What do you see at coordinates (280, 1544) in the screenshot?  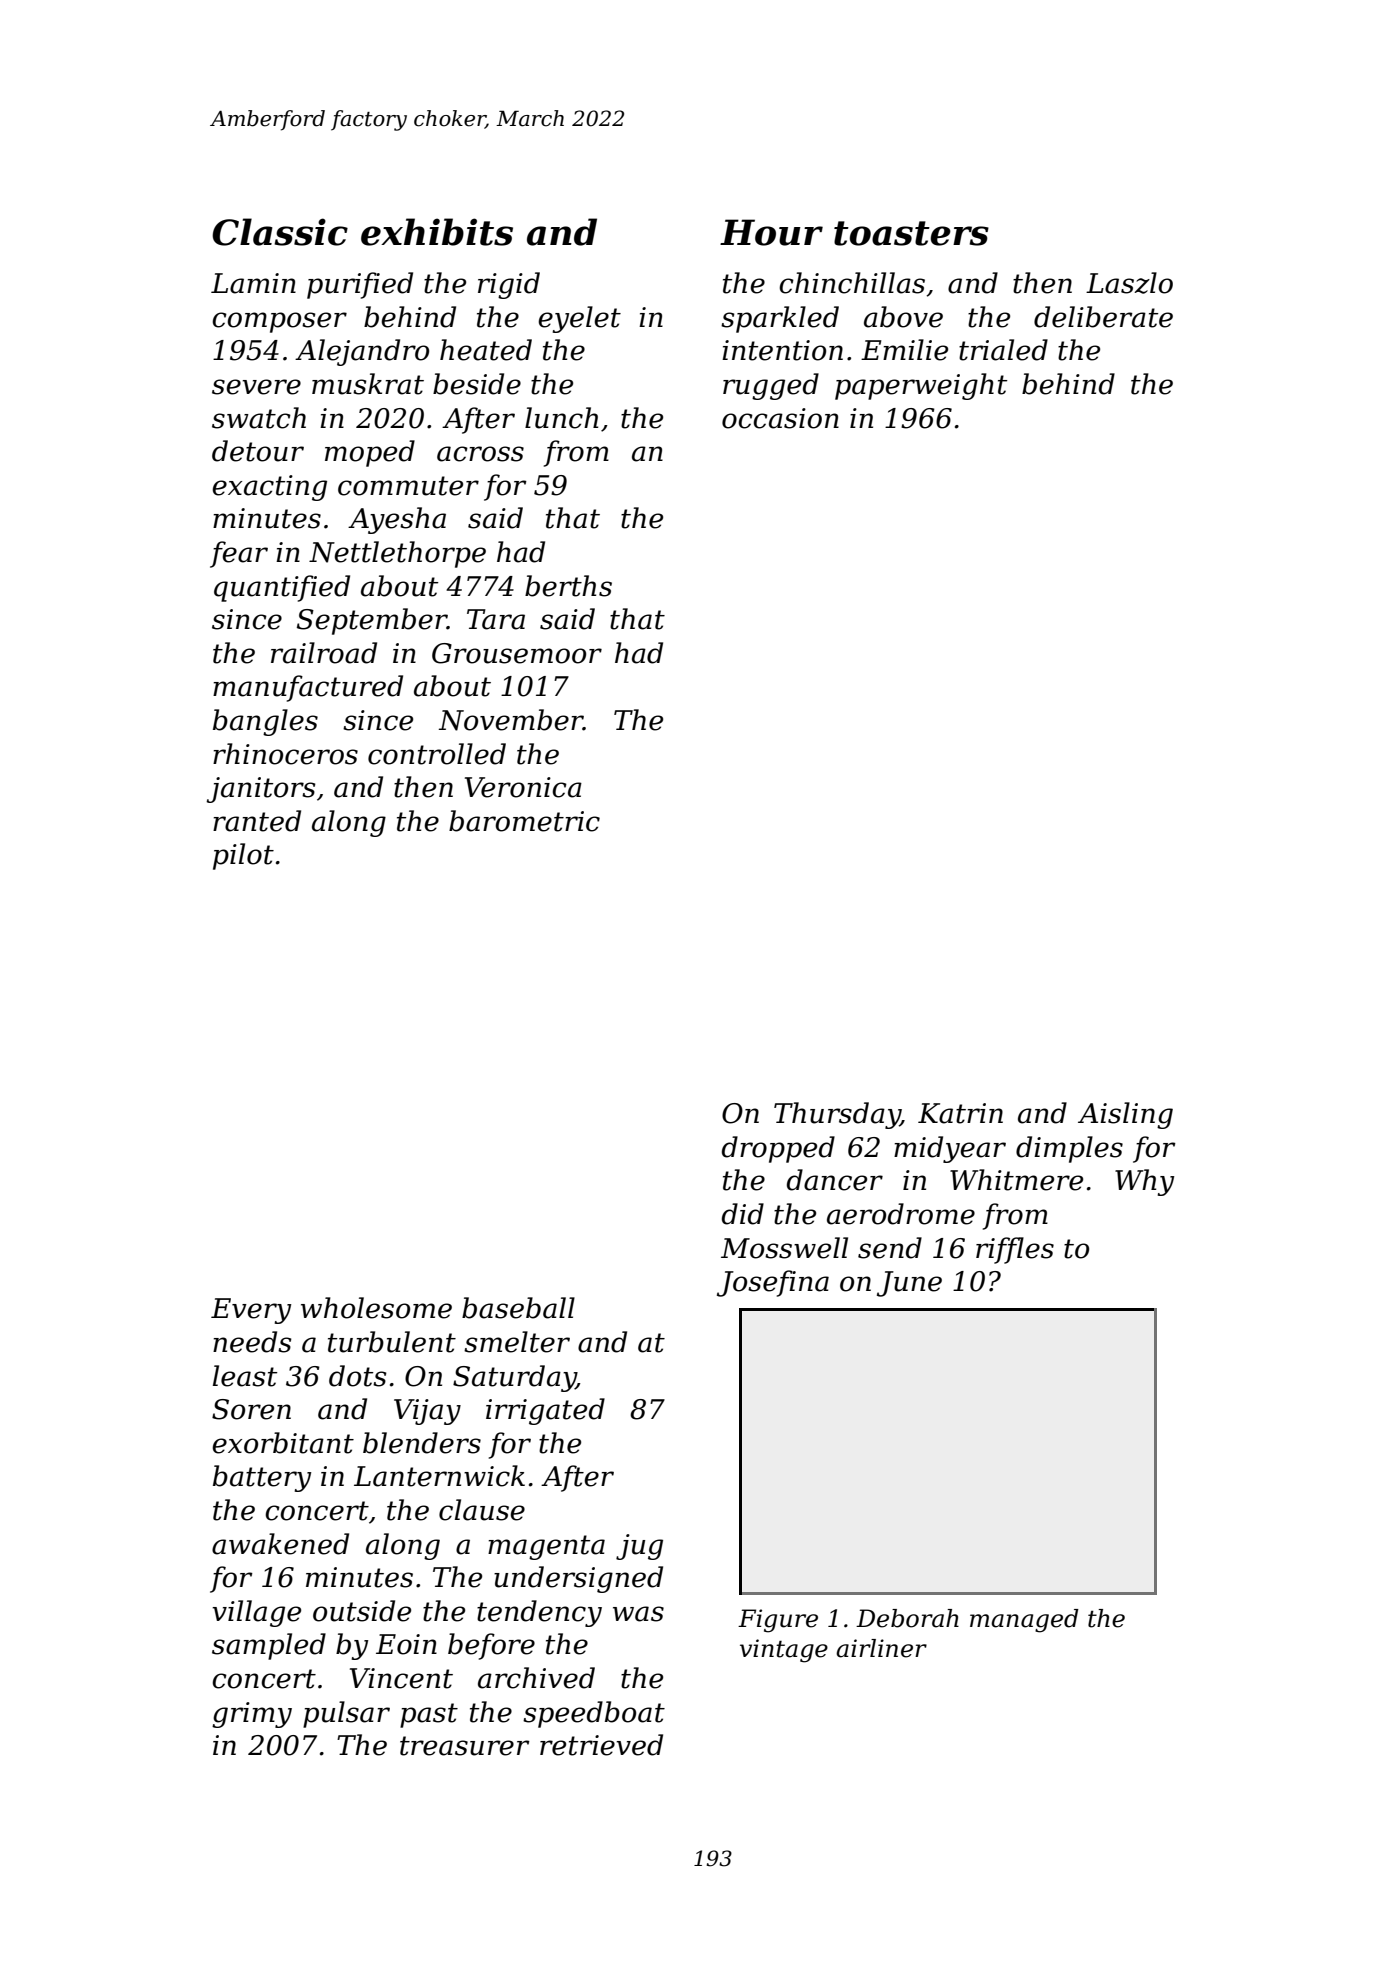 I see `awakened` at bounding box center [280, 1544].
